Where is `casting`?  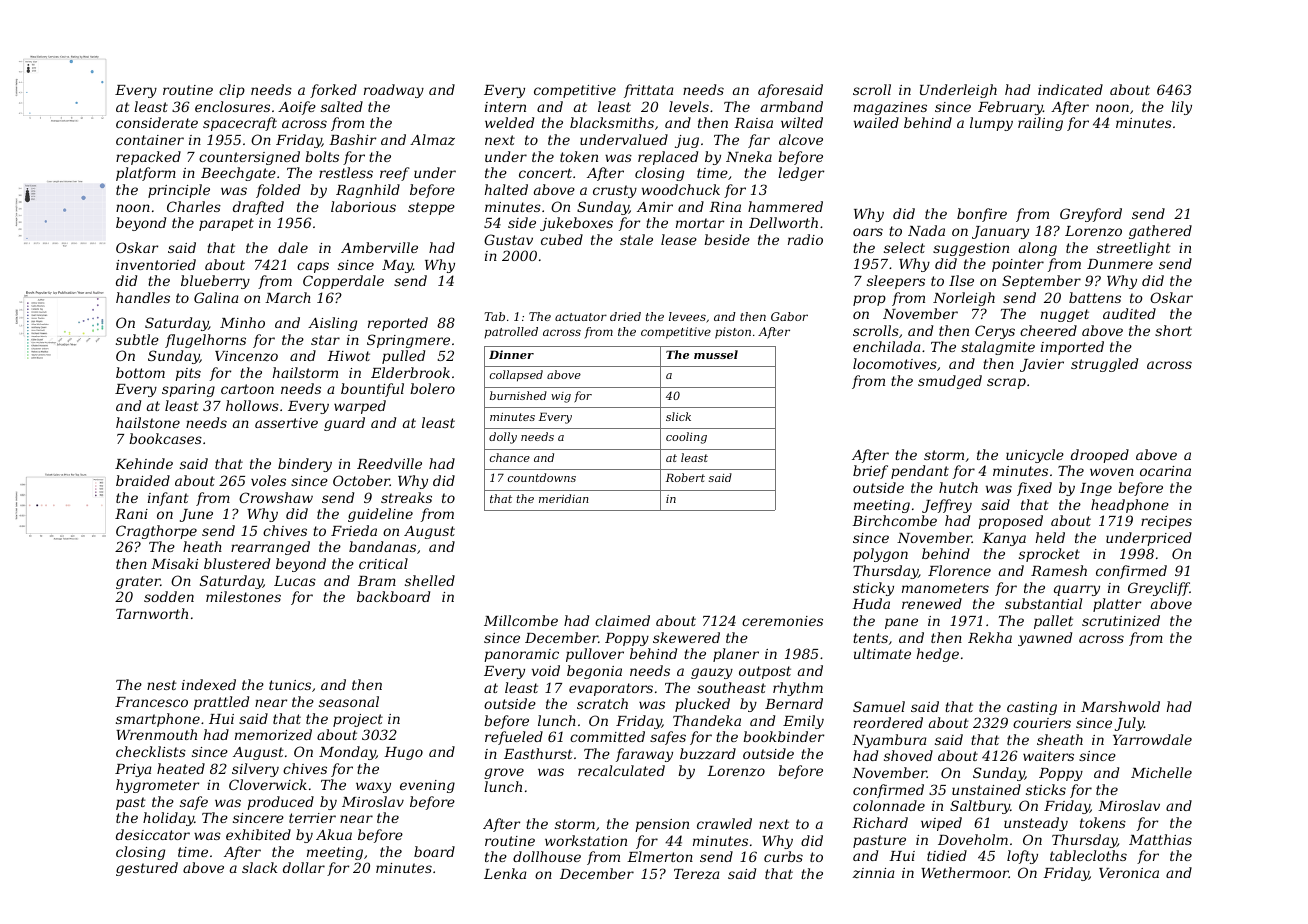
casting is located at coordinates (1032, 708).
